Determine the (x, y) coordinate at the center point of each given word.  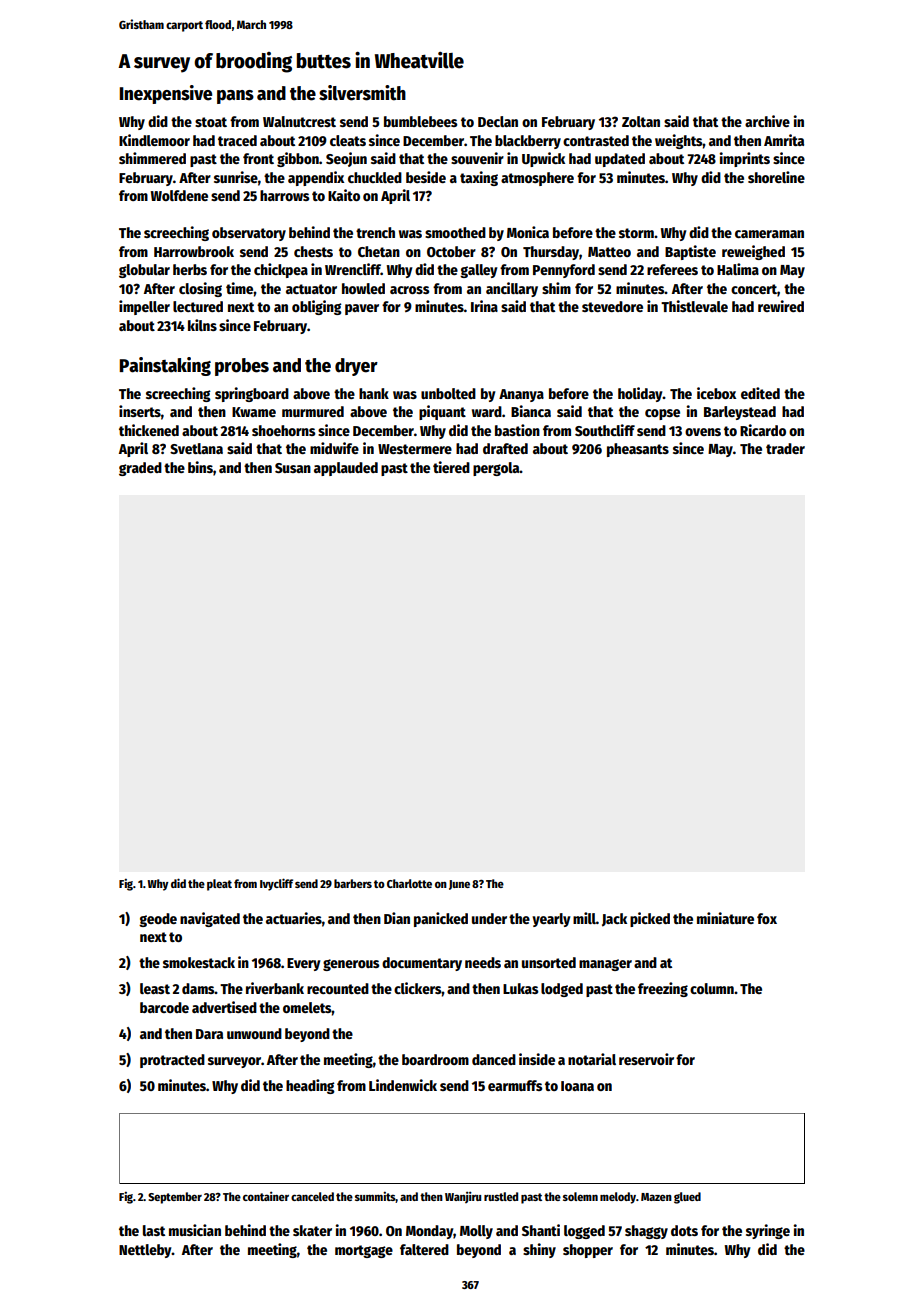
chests (313, 251)
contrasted (596, 140)
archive (767, 121)
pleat (219, 885)
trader (785, 448)
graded (140, 469)
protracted (172, 1061)
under (489, 918)
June (459, 885)
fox (767, 918)
